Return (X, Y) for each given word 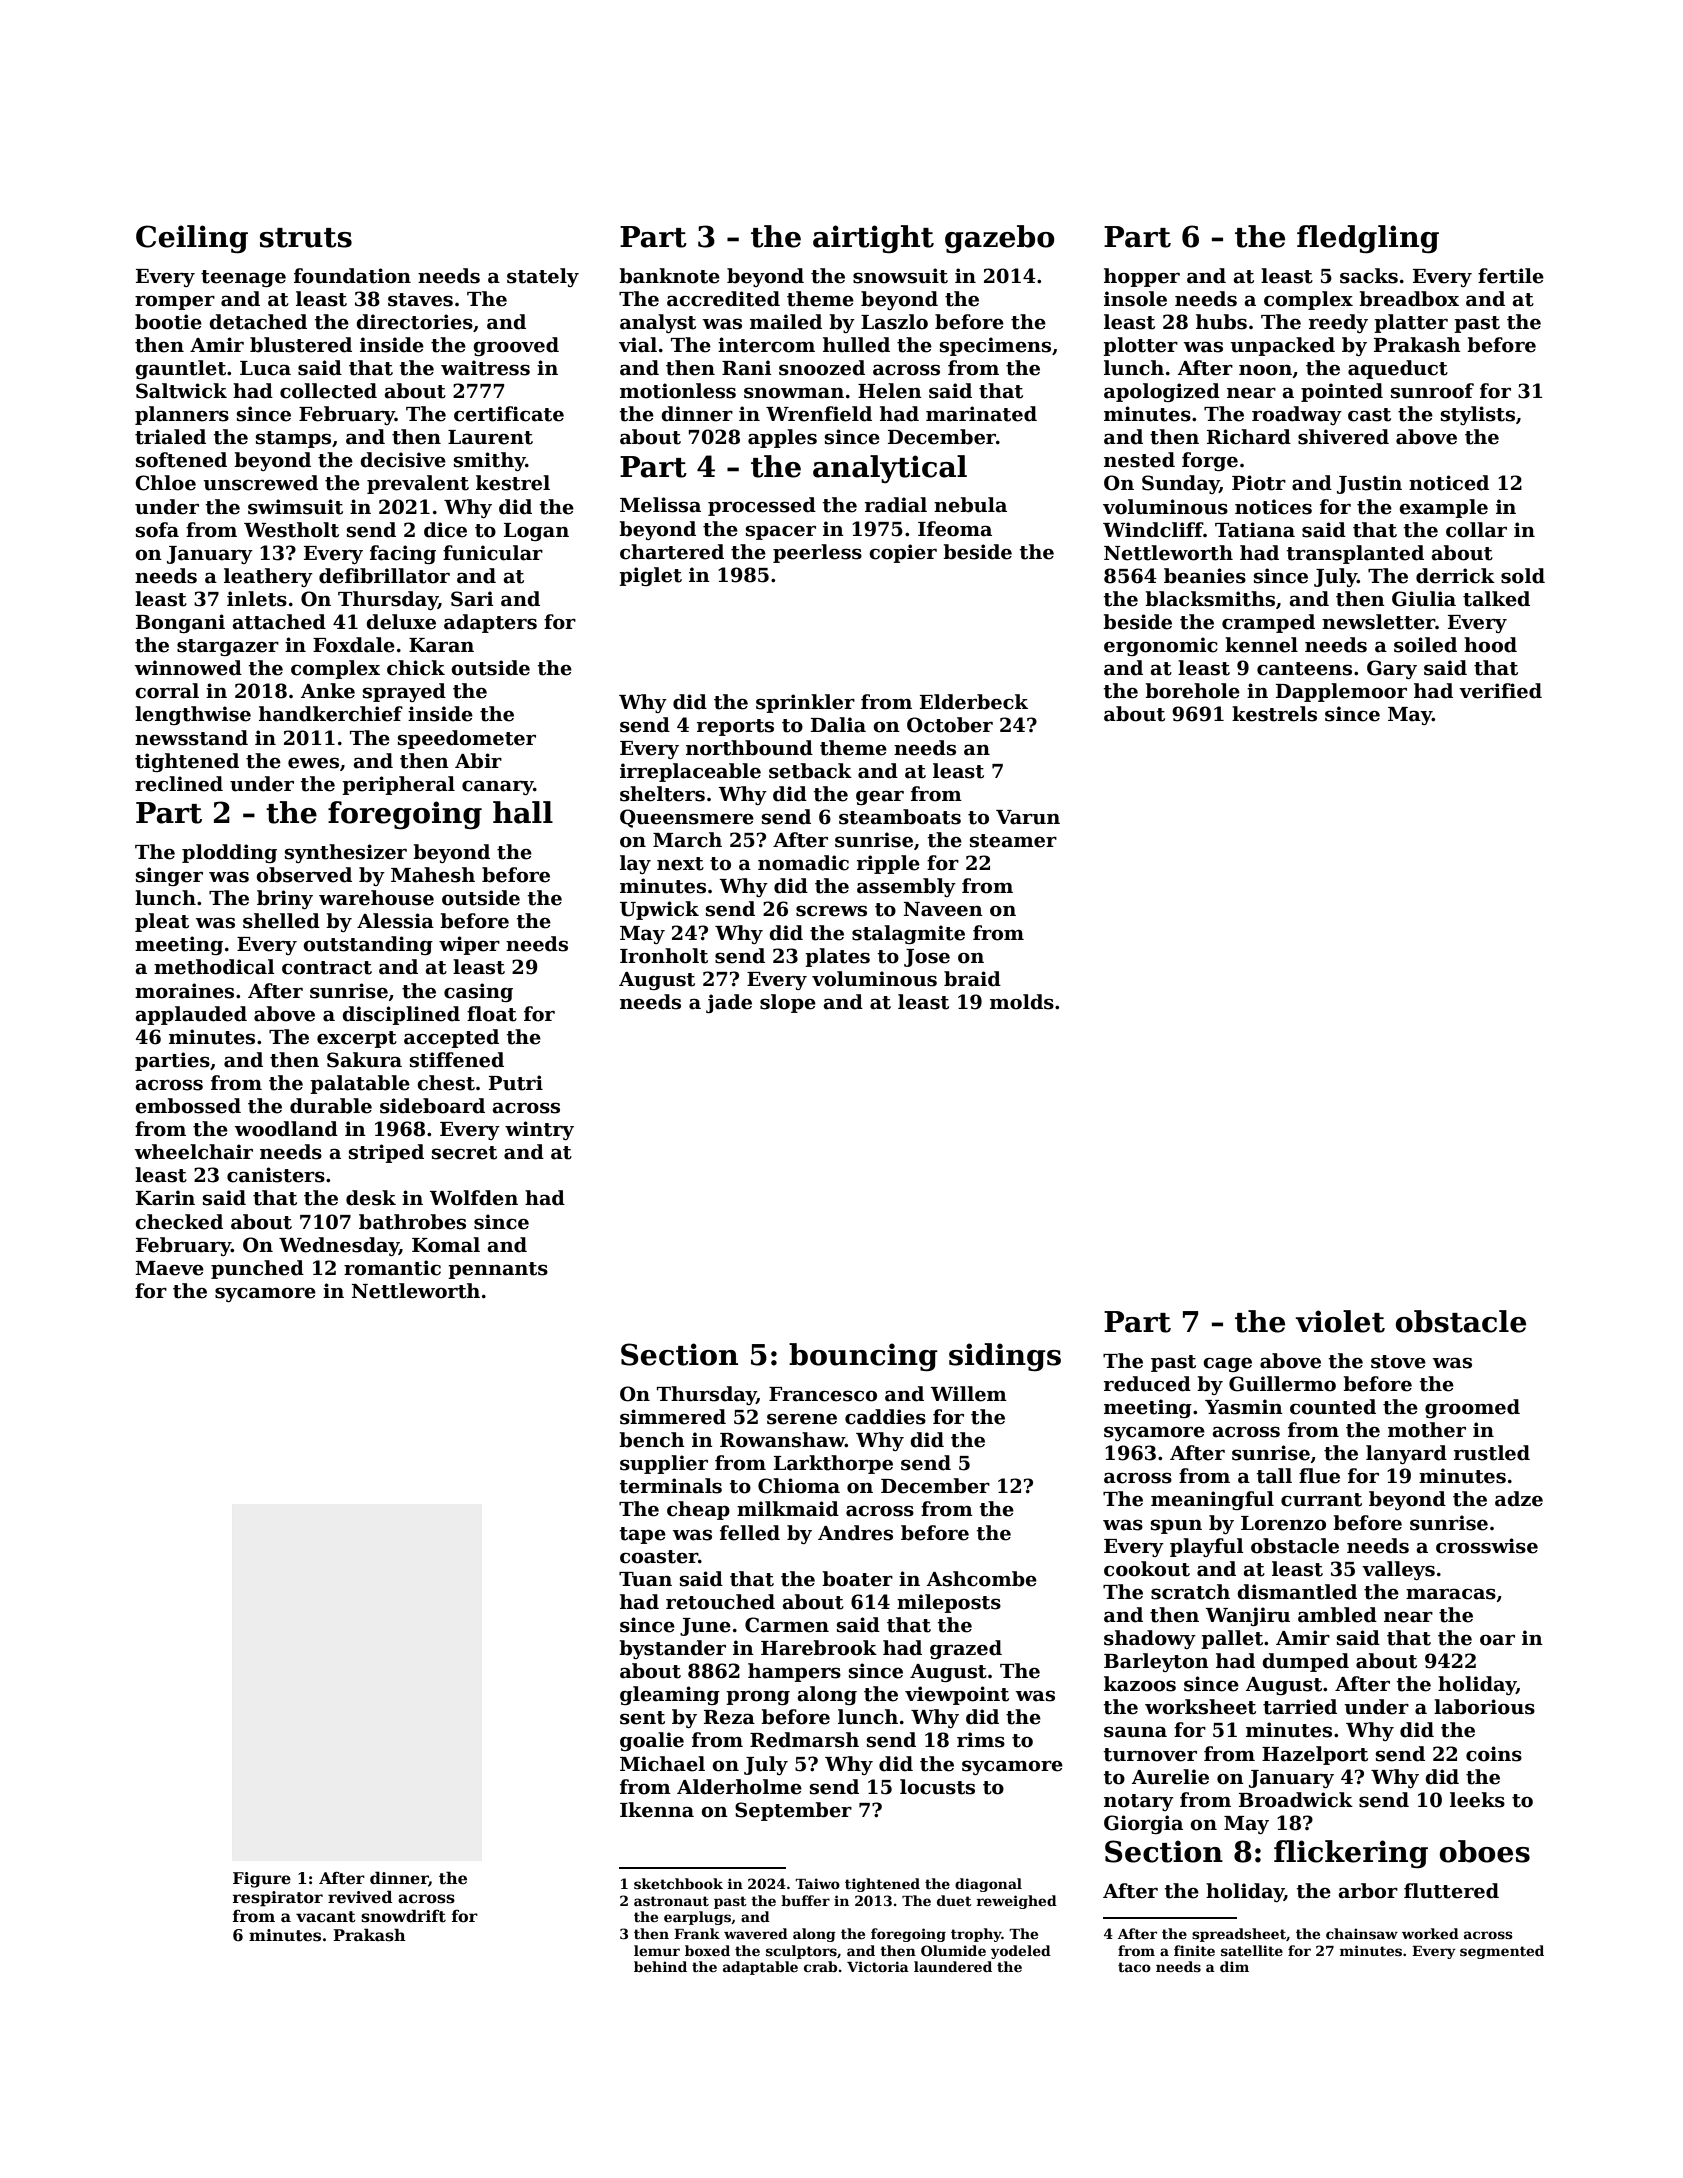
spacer (781, 532)
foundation (352, 276)
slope (788, 1003)
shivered (1343, 437)
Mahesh (433, 875)
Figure (262, 1880)
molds (1022, 1002)
